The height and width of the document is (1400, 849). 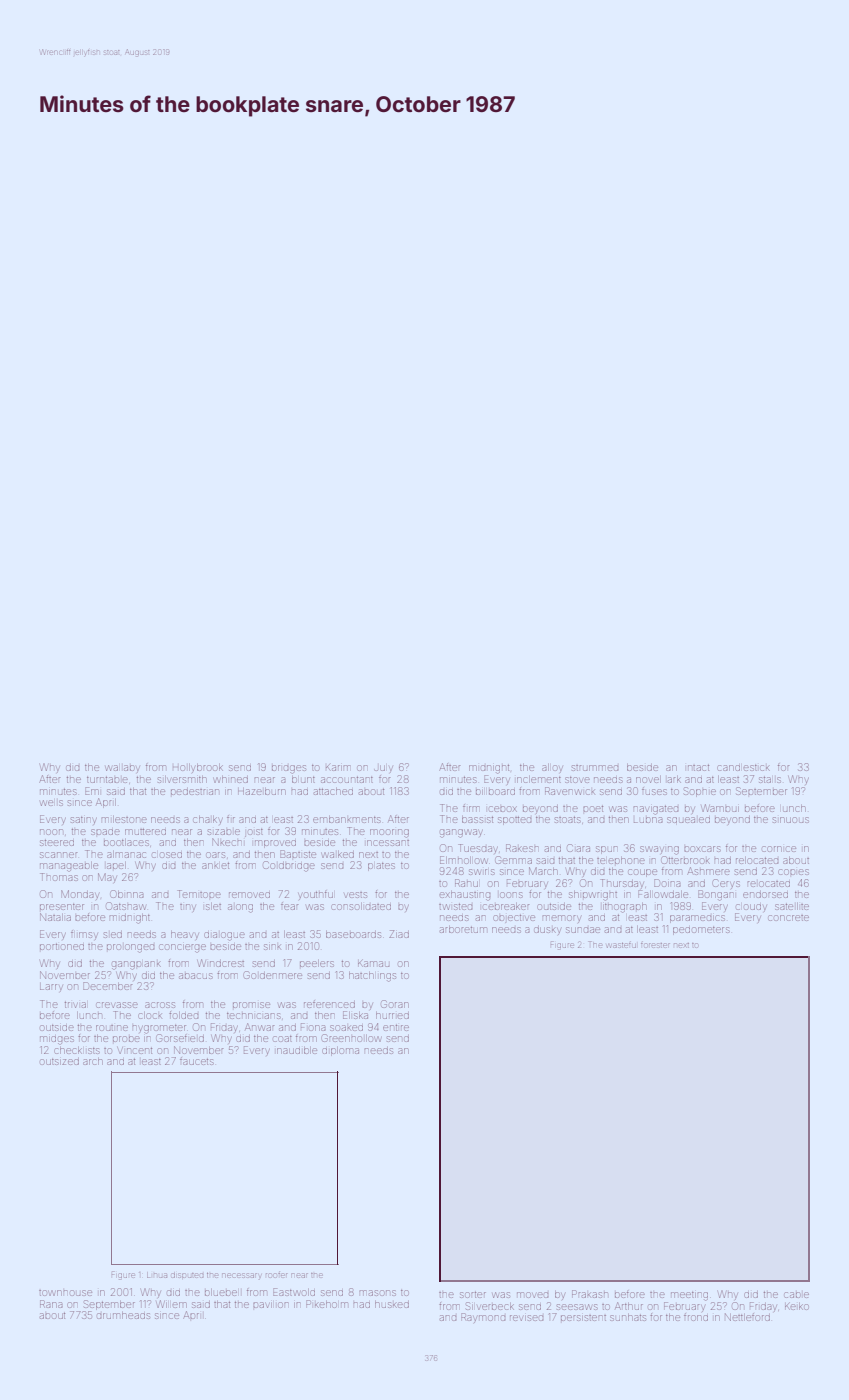 What do you see at coordinates (552, 768) in the document?
I see `alloy` at bounding box center [552, 768].
